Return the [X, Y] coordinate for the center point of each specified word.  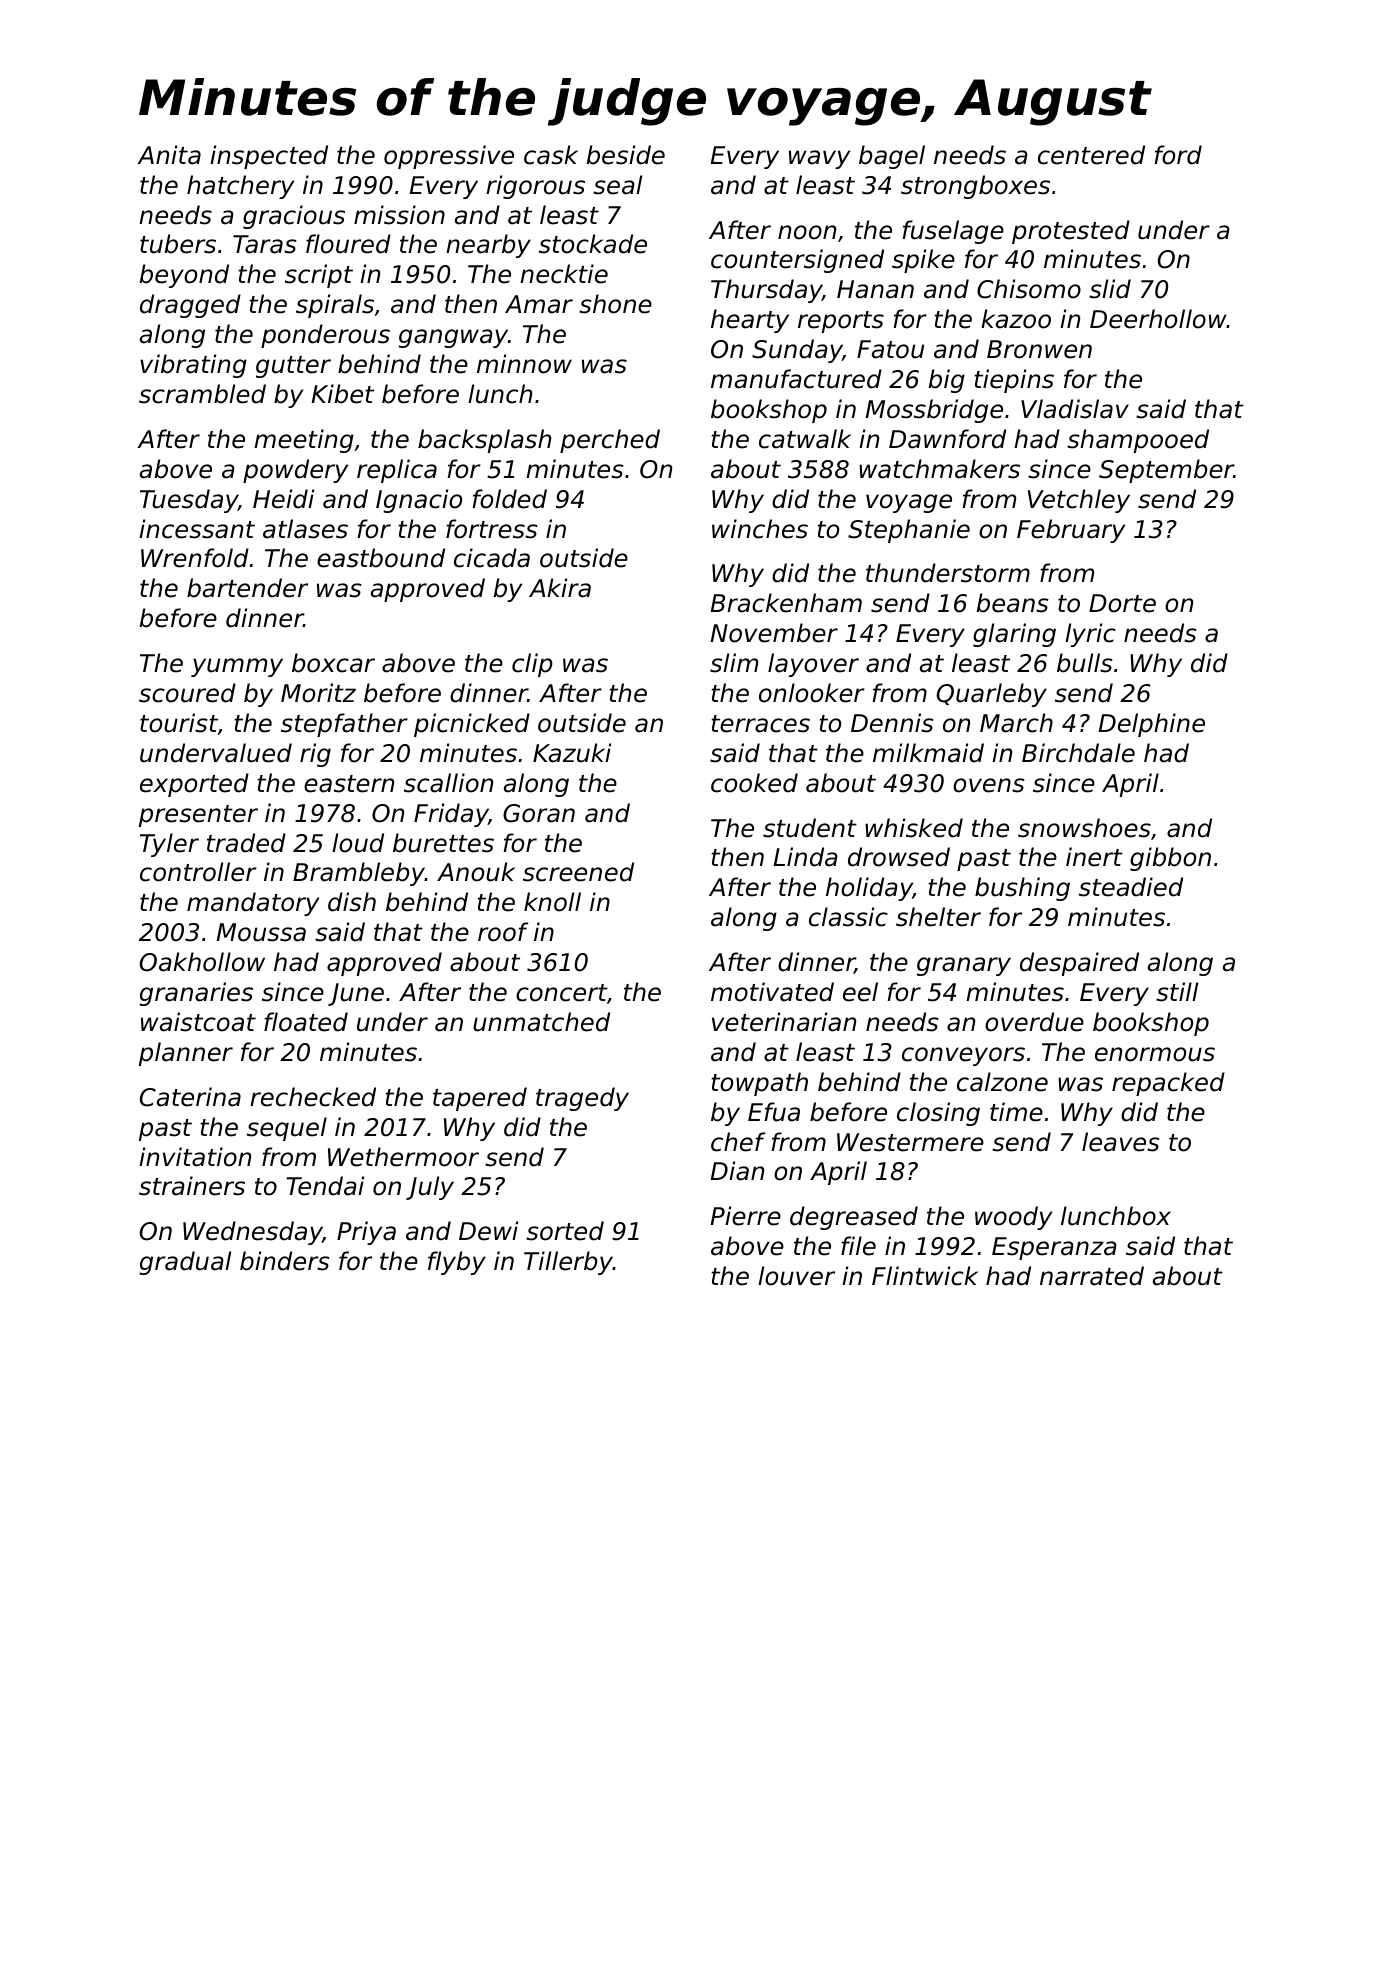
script [319, 276]
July [430, 1188]
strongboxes [975, 187]
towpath [759, 1084]
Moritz [318, 693]
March [1016, 723]
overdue [1034, 1022]
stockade [593, 244]
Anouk [476, 872]
